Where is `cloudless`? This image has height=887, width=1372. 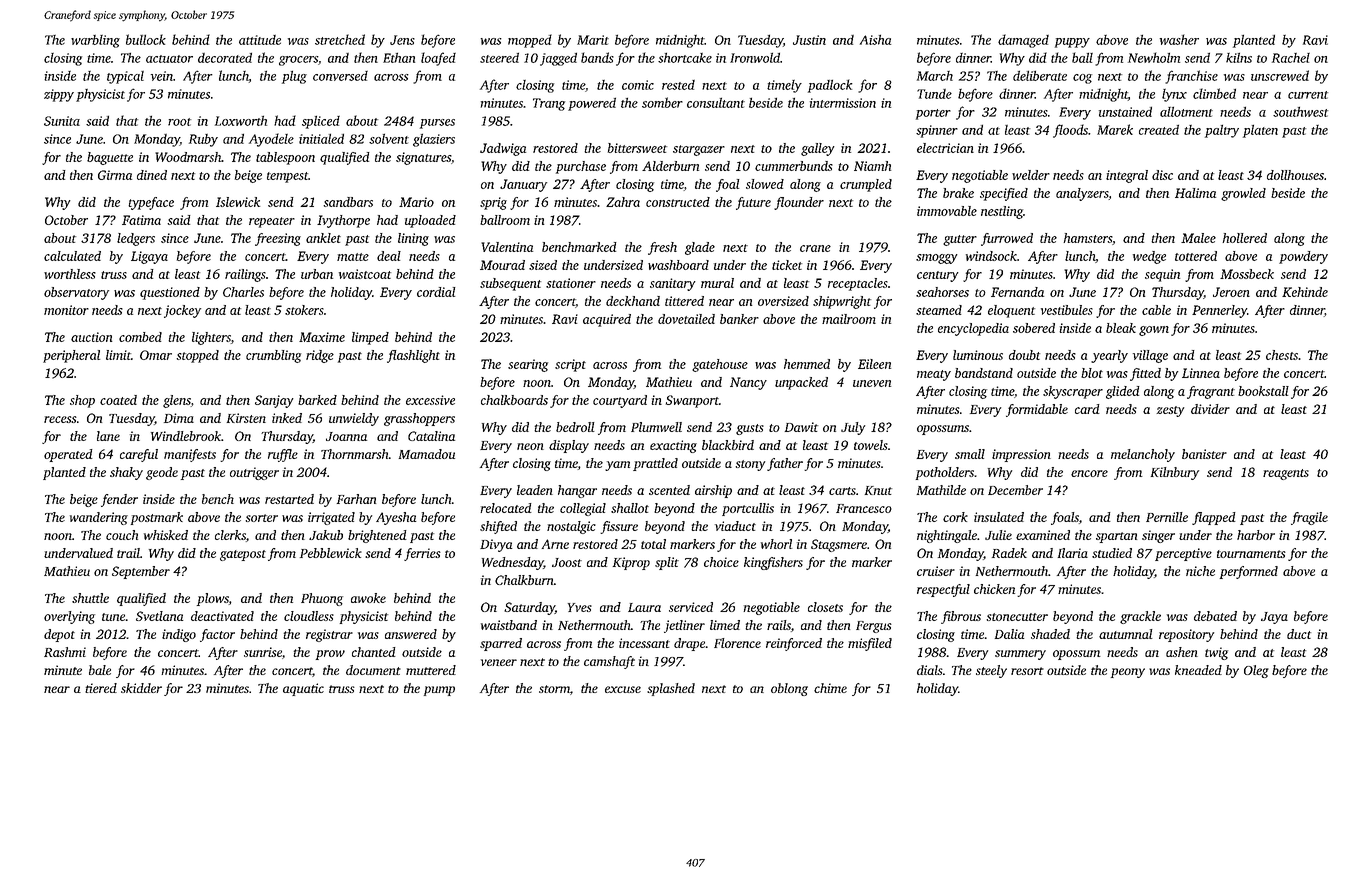
cloudless is located at coordinates (309, 616).
